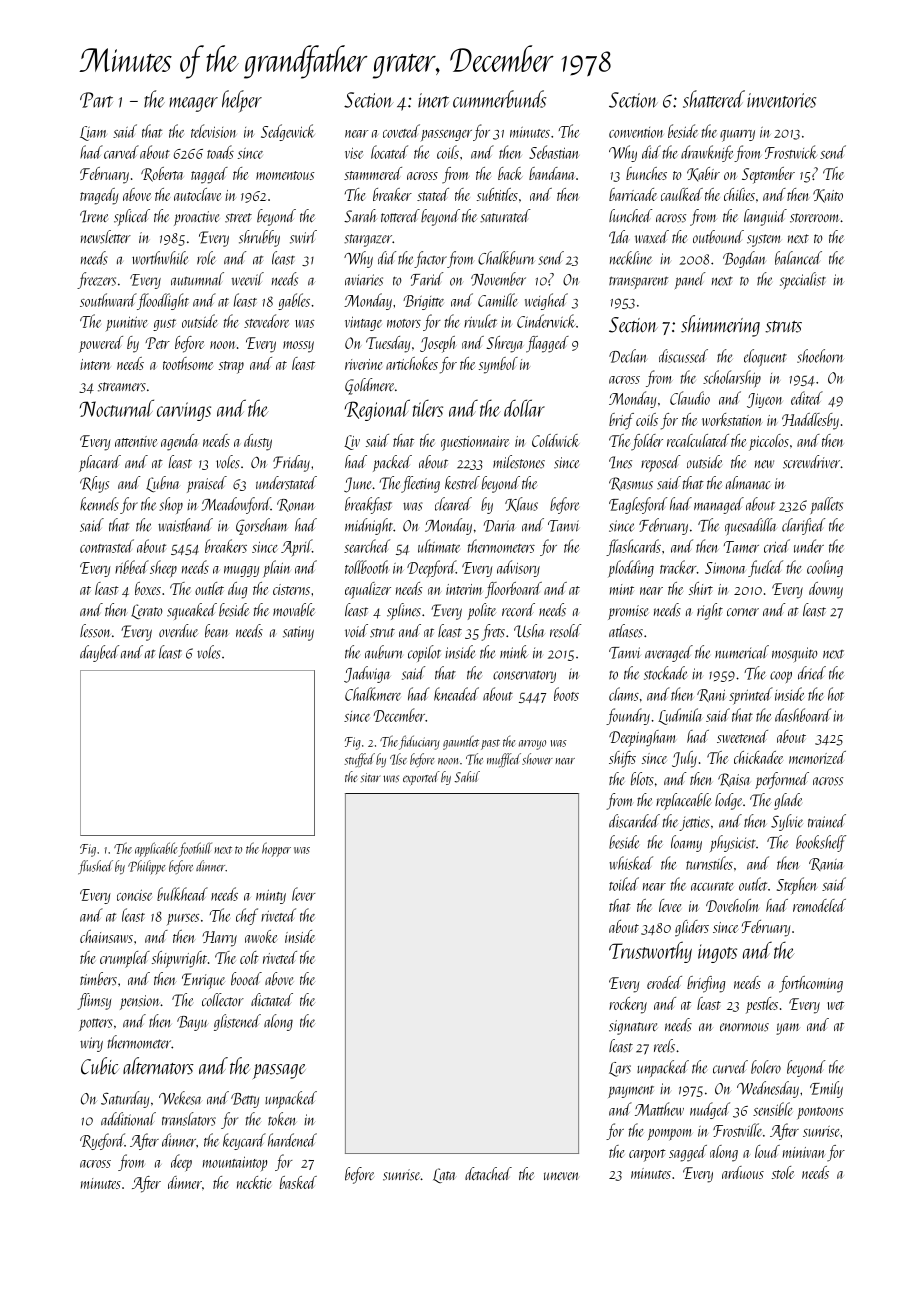  What do you see at coordinates (467, 777) in the screenshot?
I see `Sahil` at bounding box center [467, 777].
